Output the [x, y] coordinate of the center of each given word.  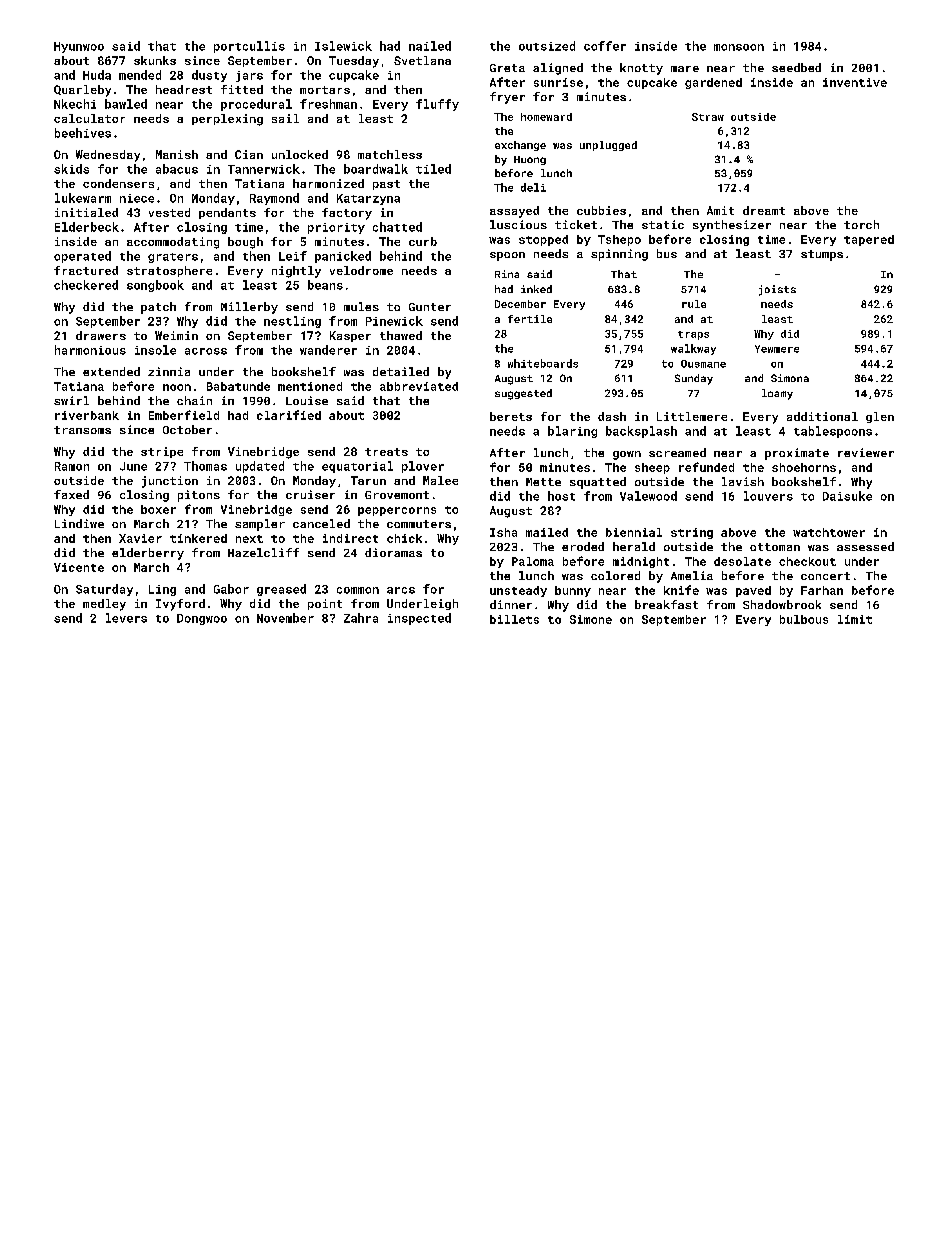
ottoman [775, 547]
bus [667, 253]
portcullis [249, 47]
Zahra [361, 618]
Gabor [231, 589]
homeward [546, 117]
